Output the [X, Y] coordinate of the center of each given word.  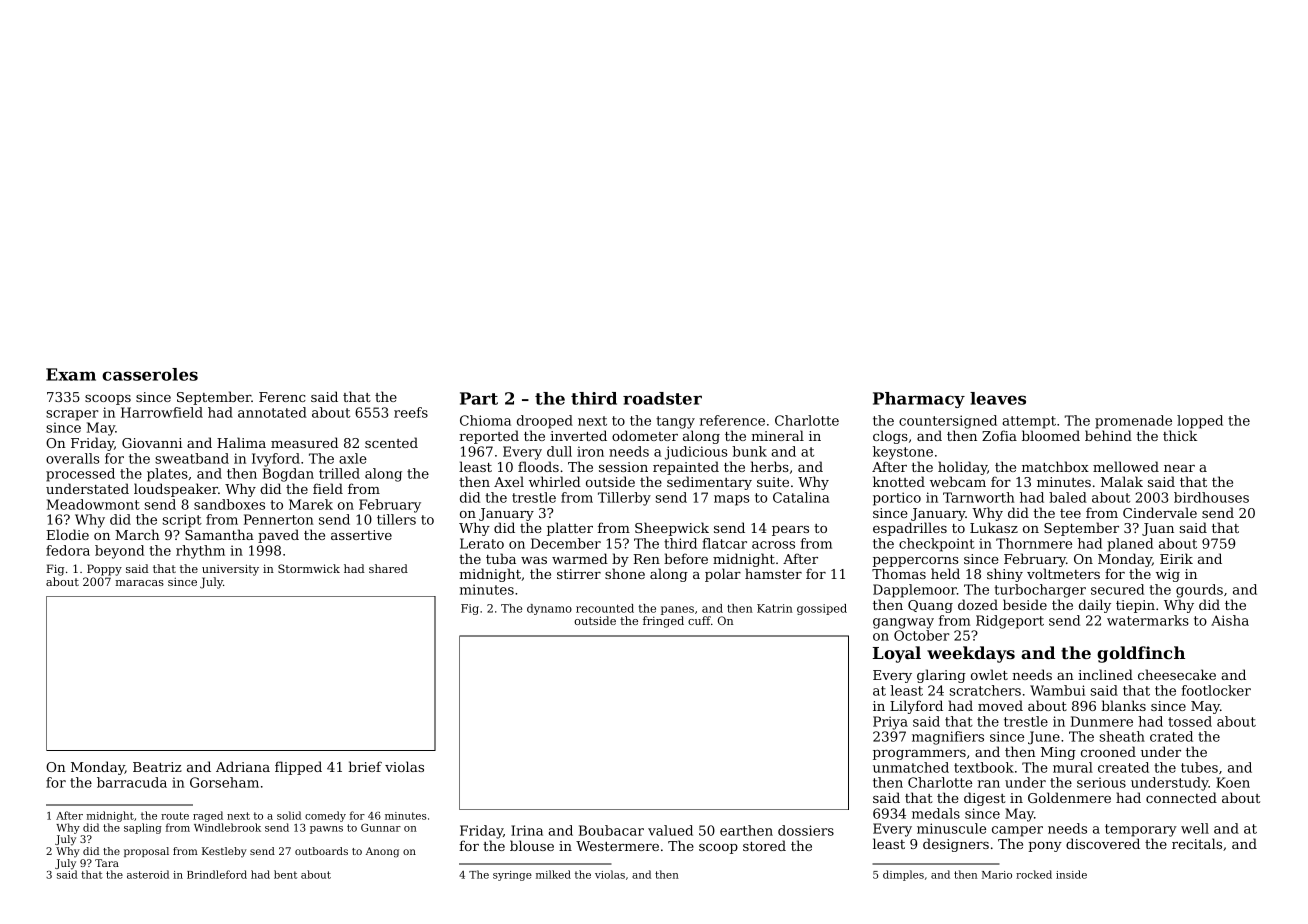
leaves [998, 398]
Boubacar [611, 830]
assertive [361, 535]
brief [365, 766]
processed [80, 475]
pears [790, 531]
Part [479, 398]
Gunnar [381, 828]
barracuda [132, 782]
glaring [941, 676]
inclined [1105, 674]
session [623, 467]
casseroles [150, 374]
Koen [1233, 782]
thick [1180, 435]
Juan [1158, 529]
